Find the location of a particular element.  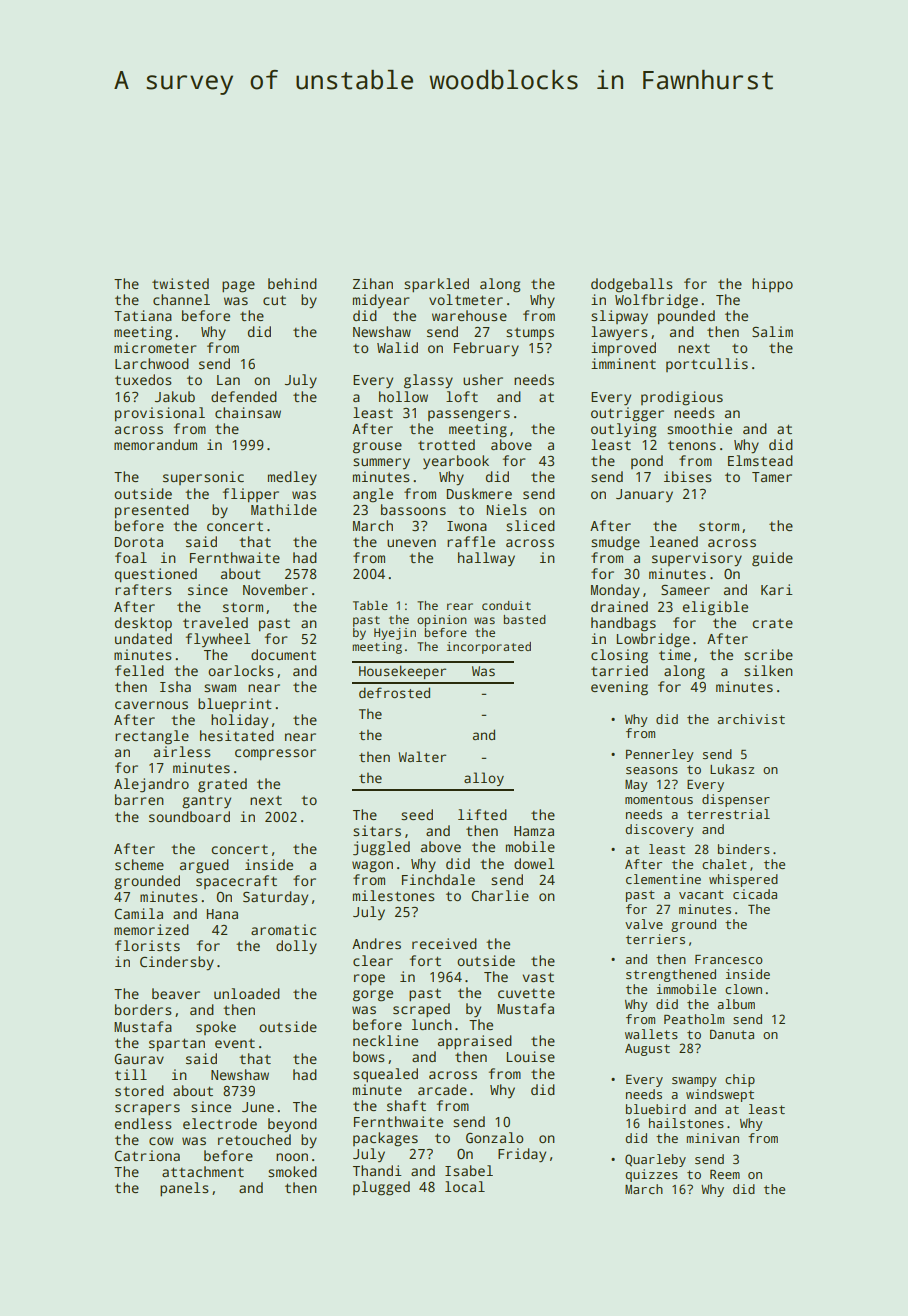

alloy is located at coordinates (484, 779).
